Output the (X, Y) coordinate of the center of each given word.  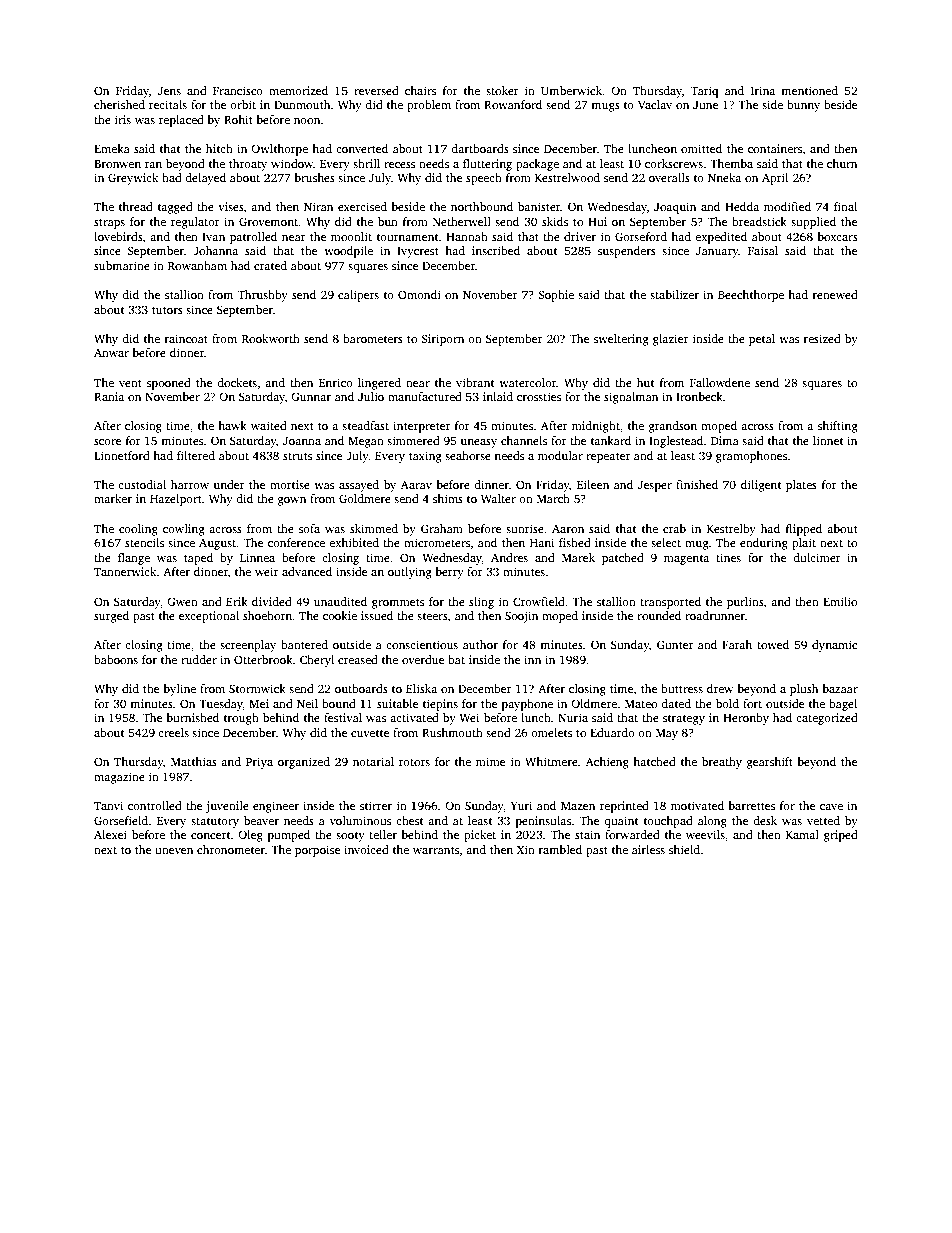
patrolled (253, 238)
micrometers (437, 542)
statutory (215, 823)
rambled (560, 849)
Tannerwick (125, 571)
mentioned (809, 90)
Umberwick (572, 90)
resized (822, 338)
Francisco (238, 90)
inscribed (496, 250)
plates (801, 486)
